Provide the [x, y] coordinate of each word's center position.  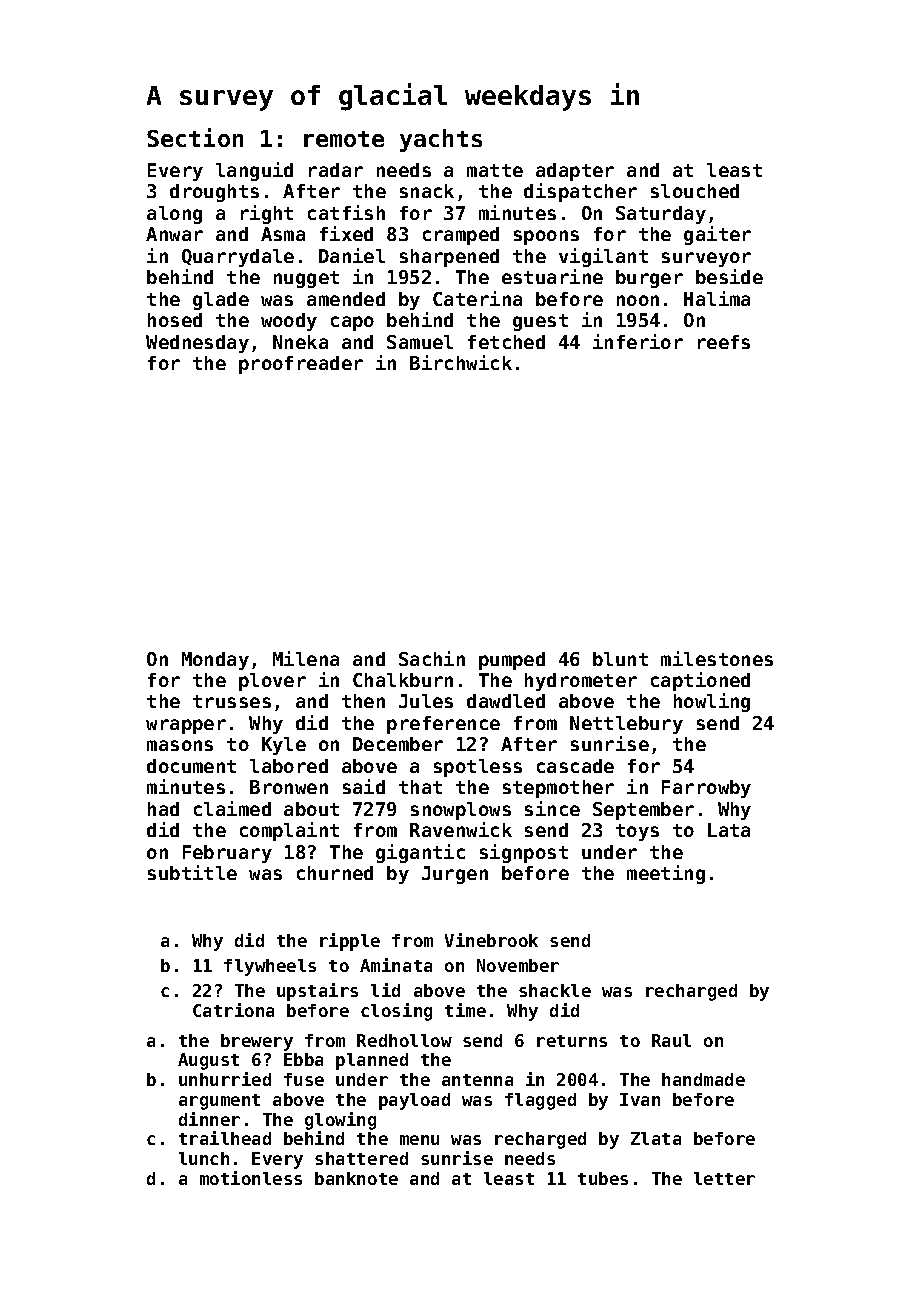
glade [221, 301]
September [643, 811]
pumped [512, 661]
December [398, 744]
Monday [215, 661]
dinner [209, 1119]
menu [419, 1140]
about [311, 809]
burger [649, 279]
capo [352, 323]
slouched [695, 191]
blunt [620, 659]
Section [195, 137]
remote [344, 139]
